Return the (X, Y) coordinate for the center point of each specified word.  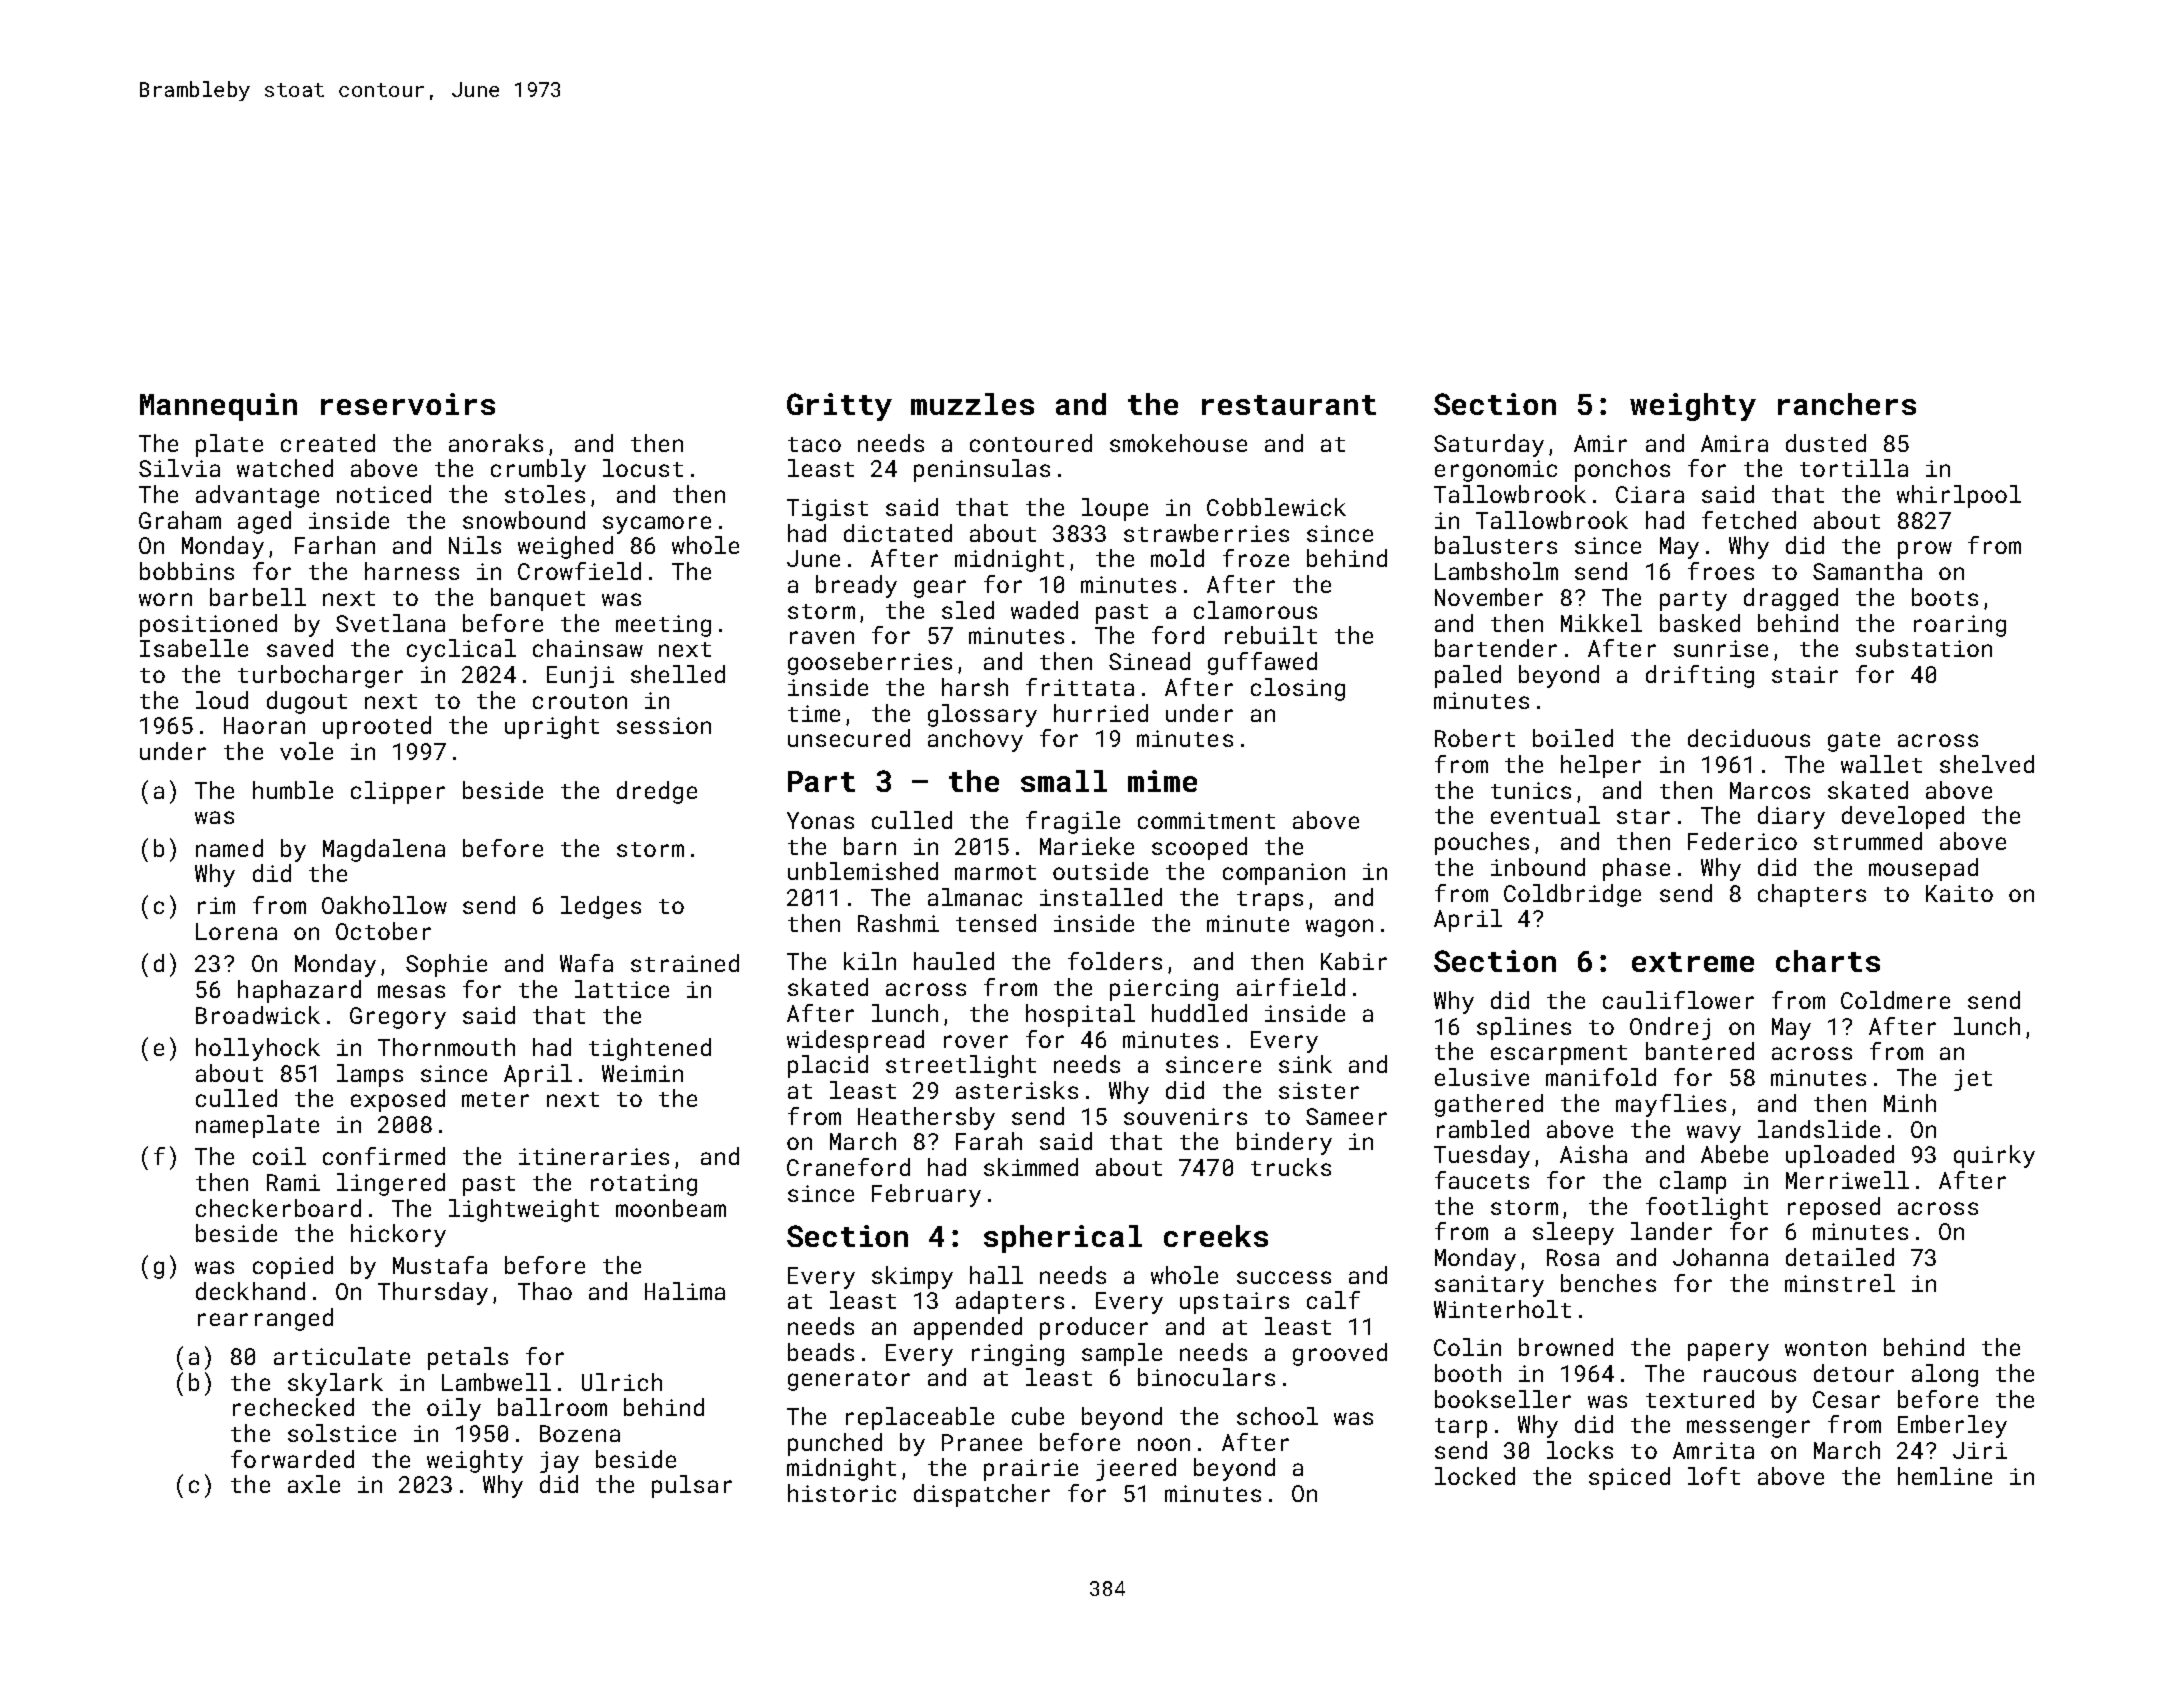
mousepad (1923, 869)
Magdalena (384, 850)
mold (1177, 558)
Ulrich (622, 1382)
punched (835, 1444)
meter (495, 1099)
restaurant (1289, 405)
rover (976, 1041)
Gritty (839, 407)
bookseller (1503, 1399)
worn (165, 599)
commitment (1206, 820)
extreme (1693, 962)
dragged (1791, 599)
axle (314, 1484)
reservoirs (408, 404)
